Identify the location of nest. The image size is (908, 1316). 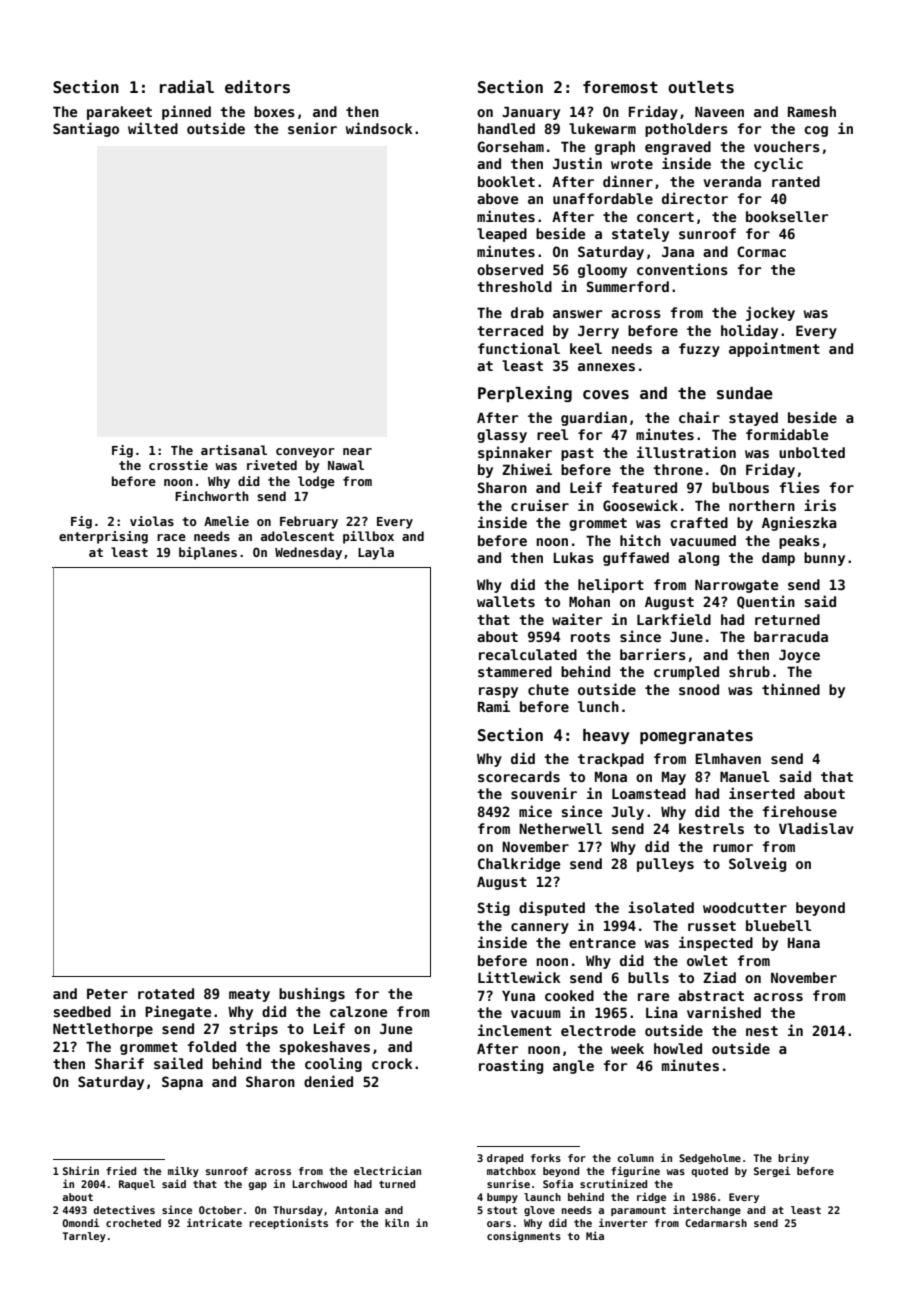
(762, 1031).
